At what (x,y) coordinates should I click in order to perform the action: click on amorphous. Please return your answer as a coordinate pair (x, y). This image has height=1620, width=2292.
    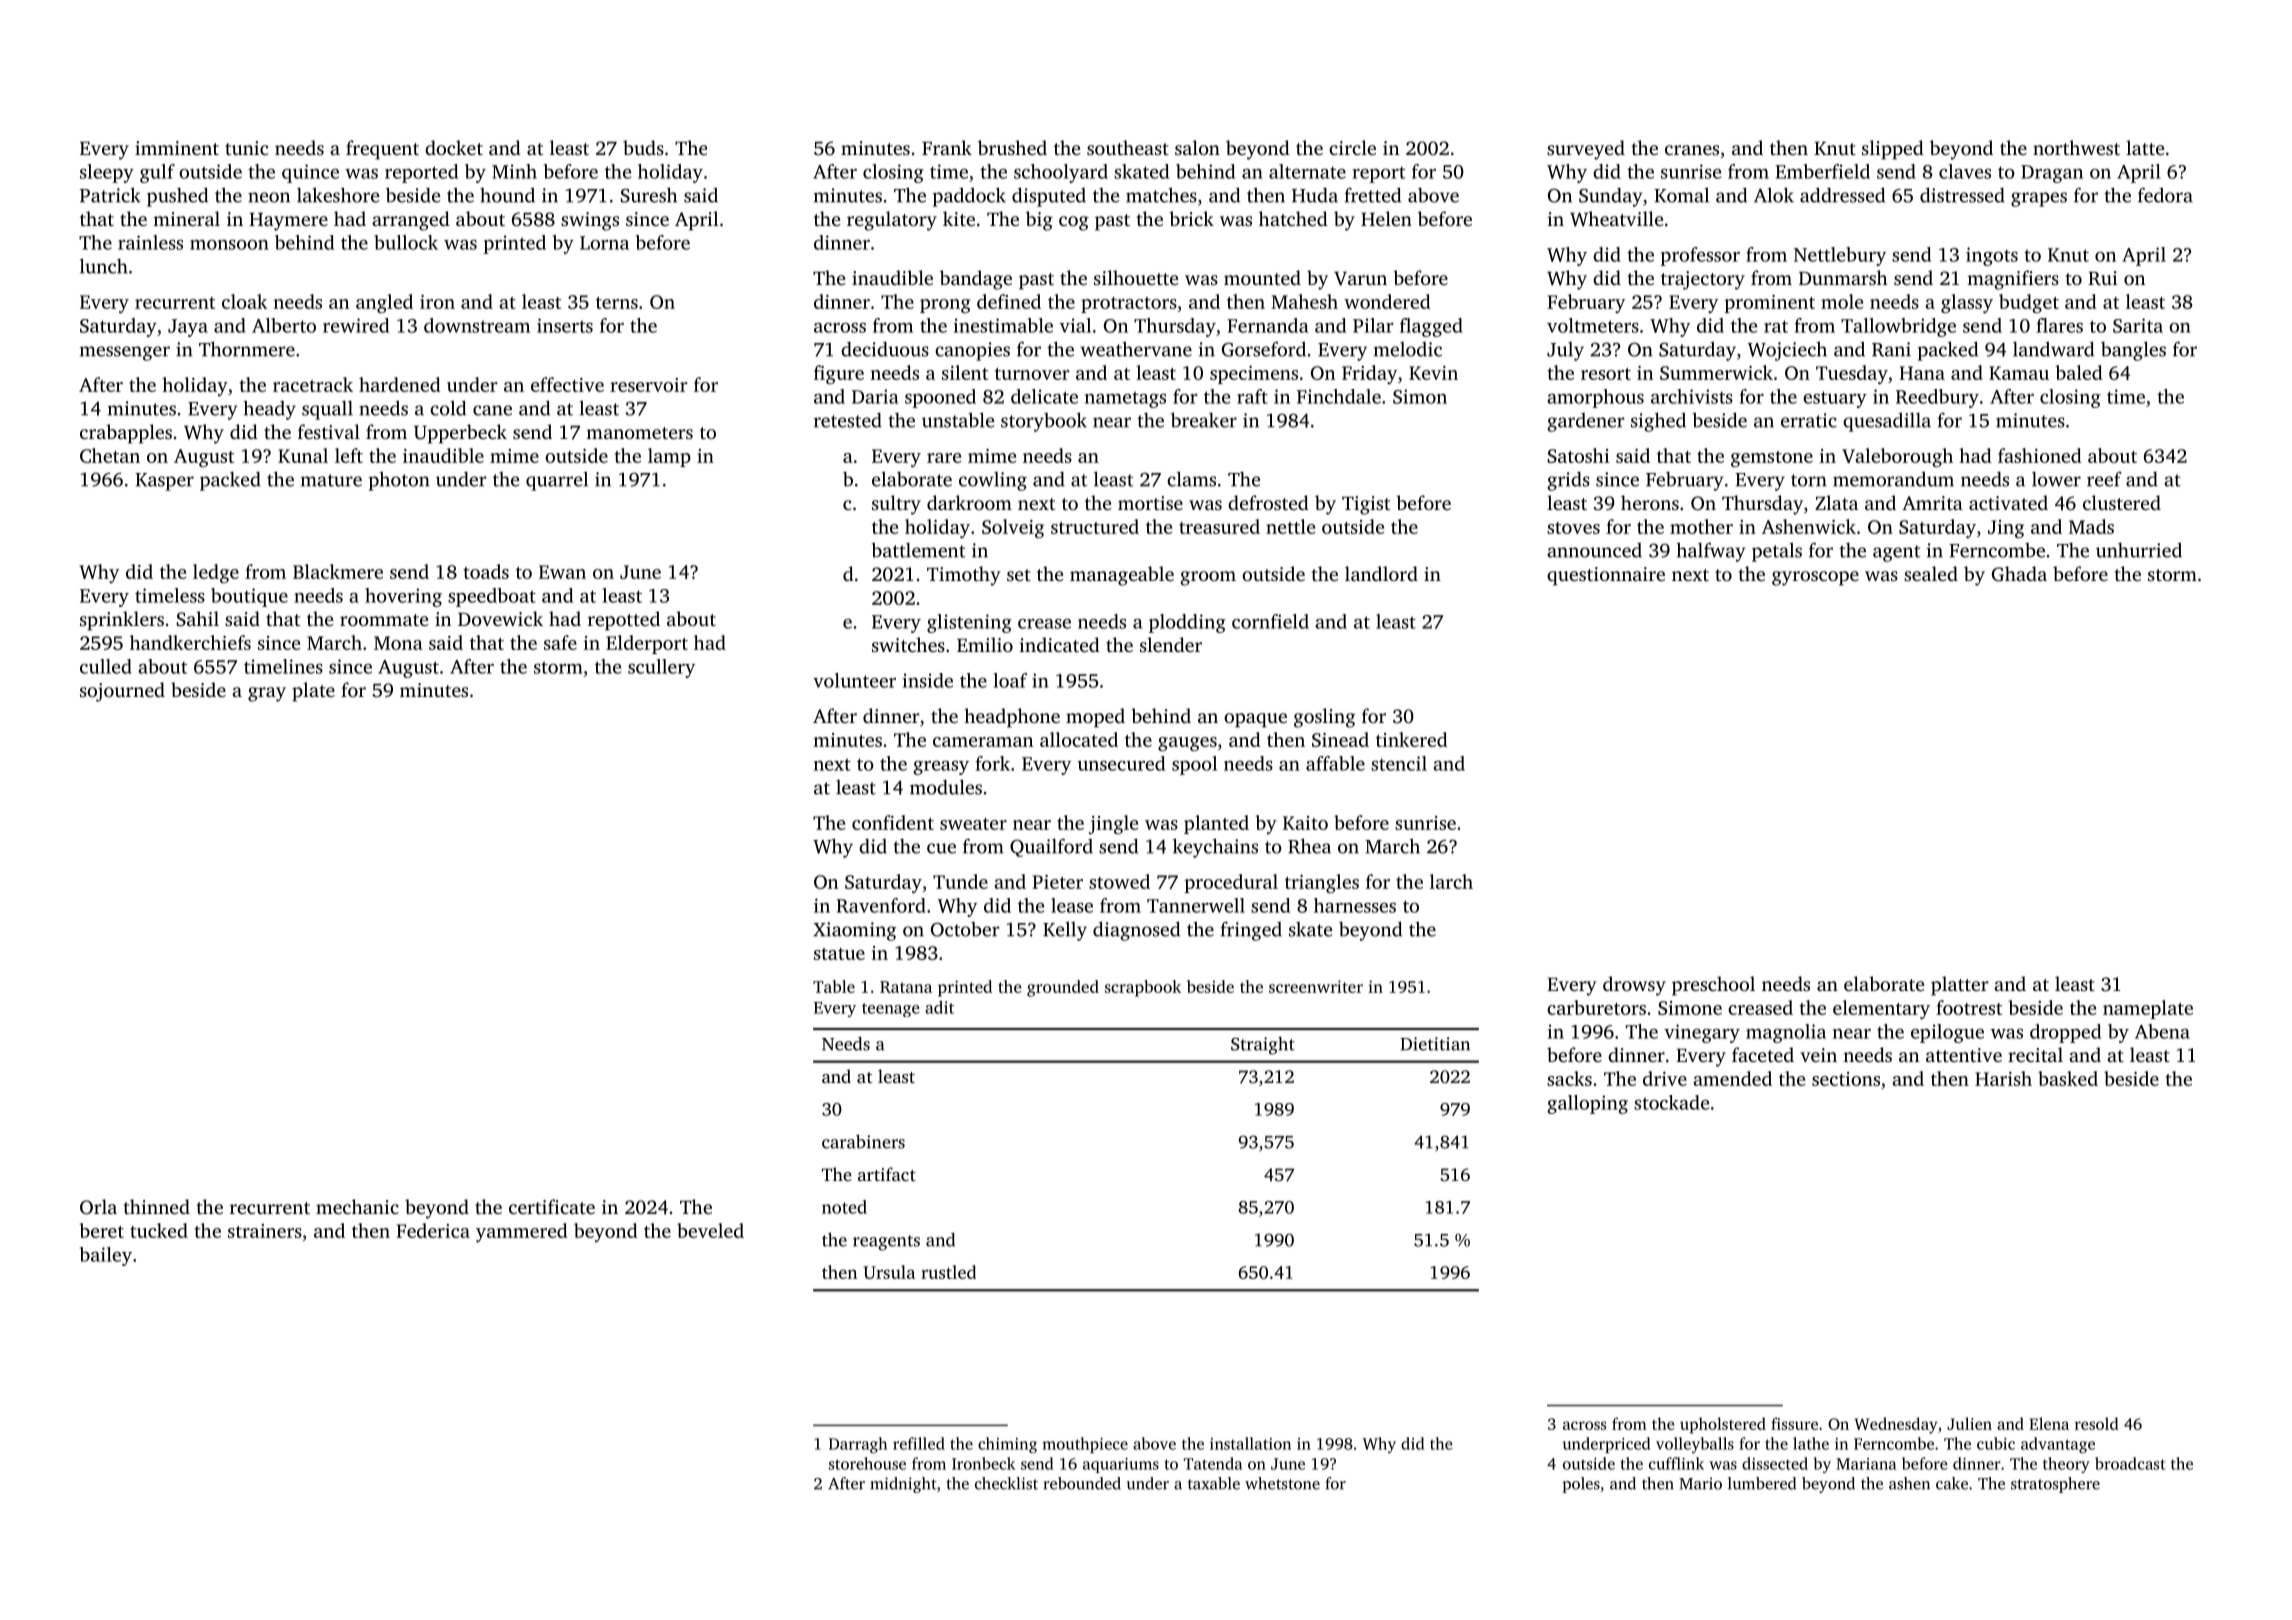
    Looking at the image, I should click on (1595, 398).
